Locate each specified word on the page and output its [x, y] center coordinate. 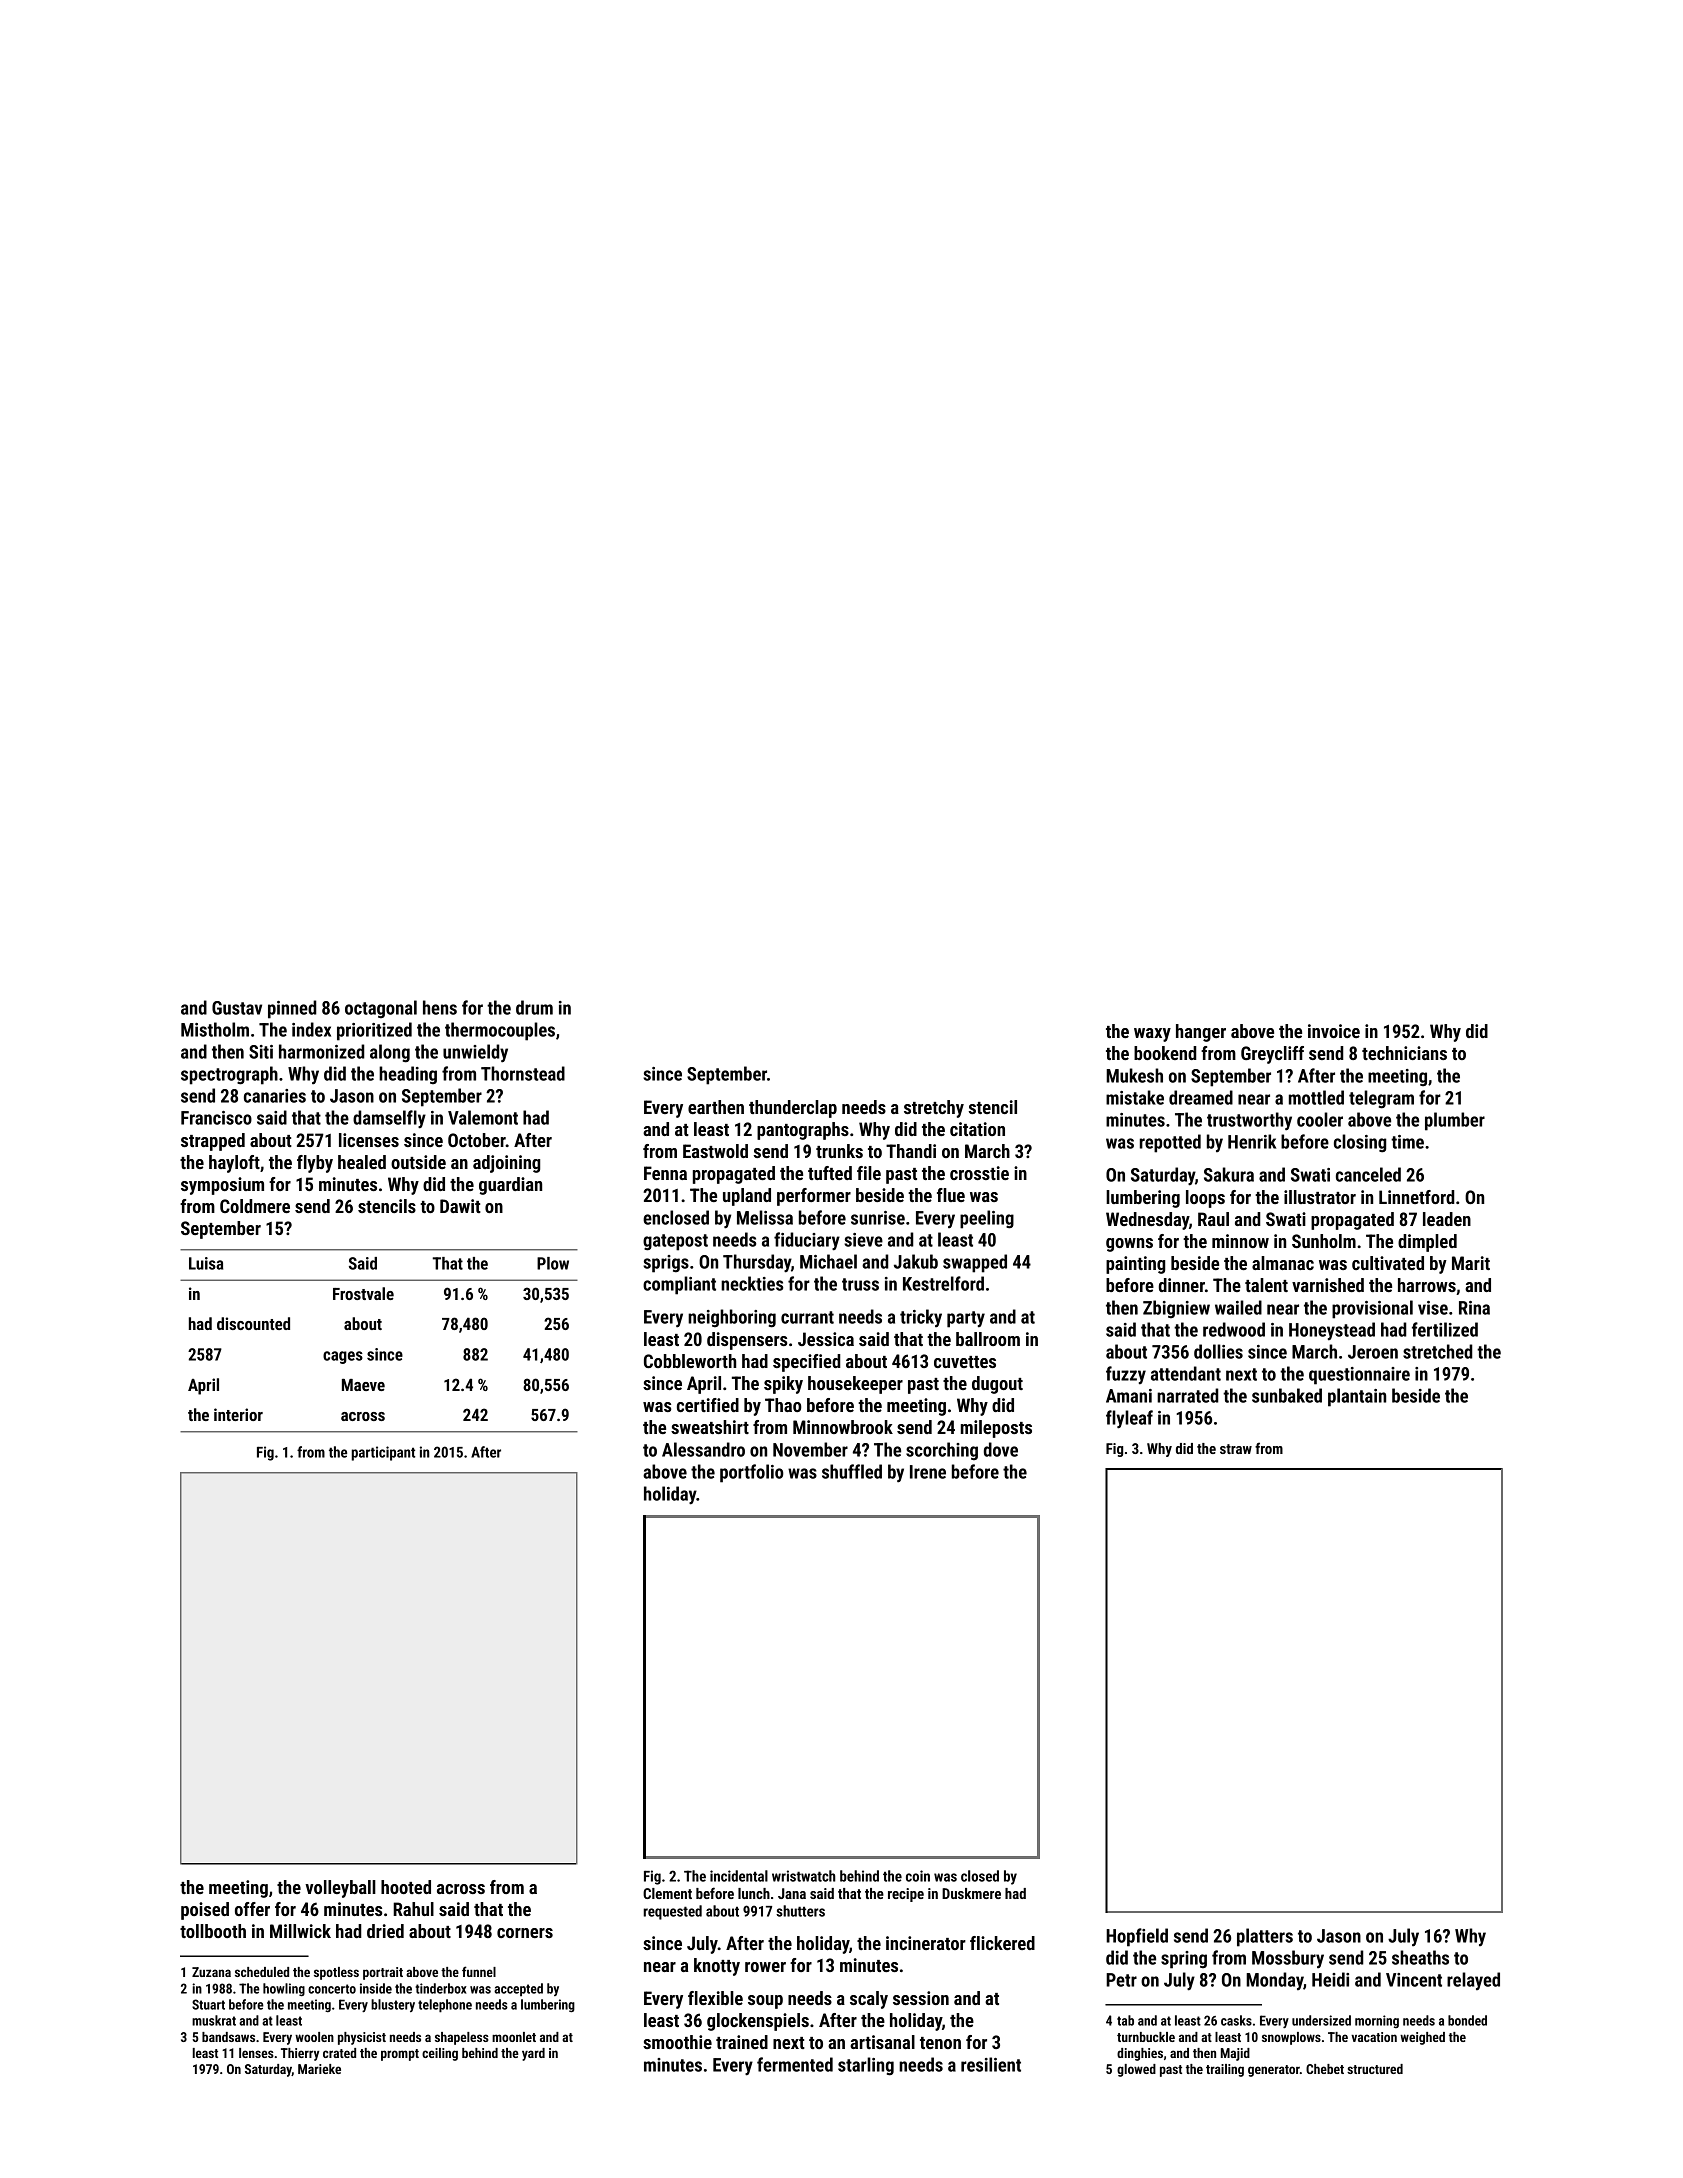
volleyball [340, 1889]
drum [534, 1007]
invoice [1334, 1031]
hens [440, 1007]
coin [918, 1876]
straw [1236, 1449]
